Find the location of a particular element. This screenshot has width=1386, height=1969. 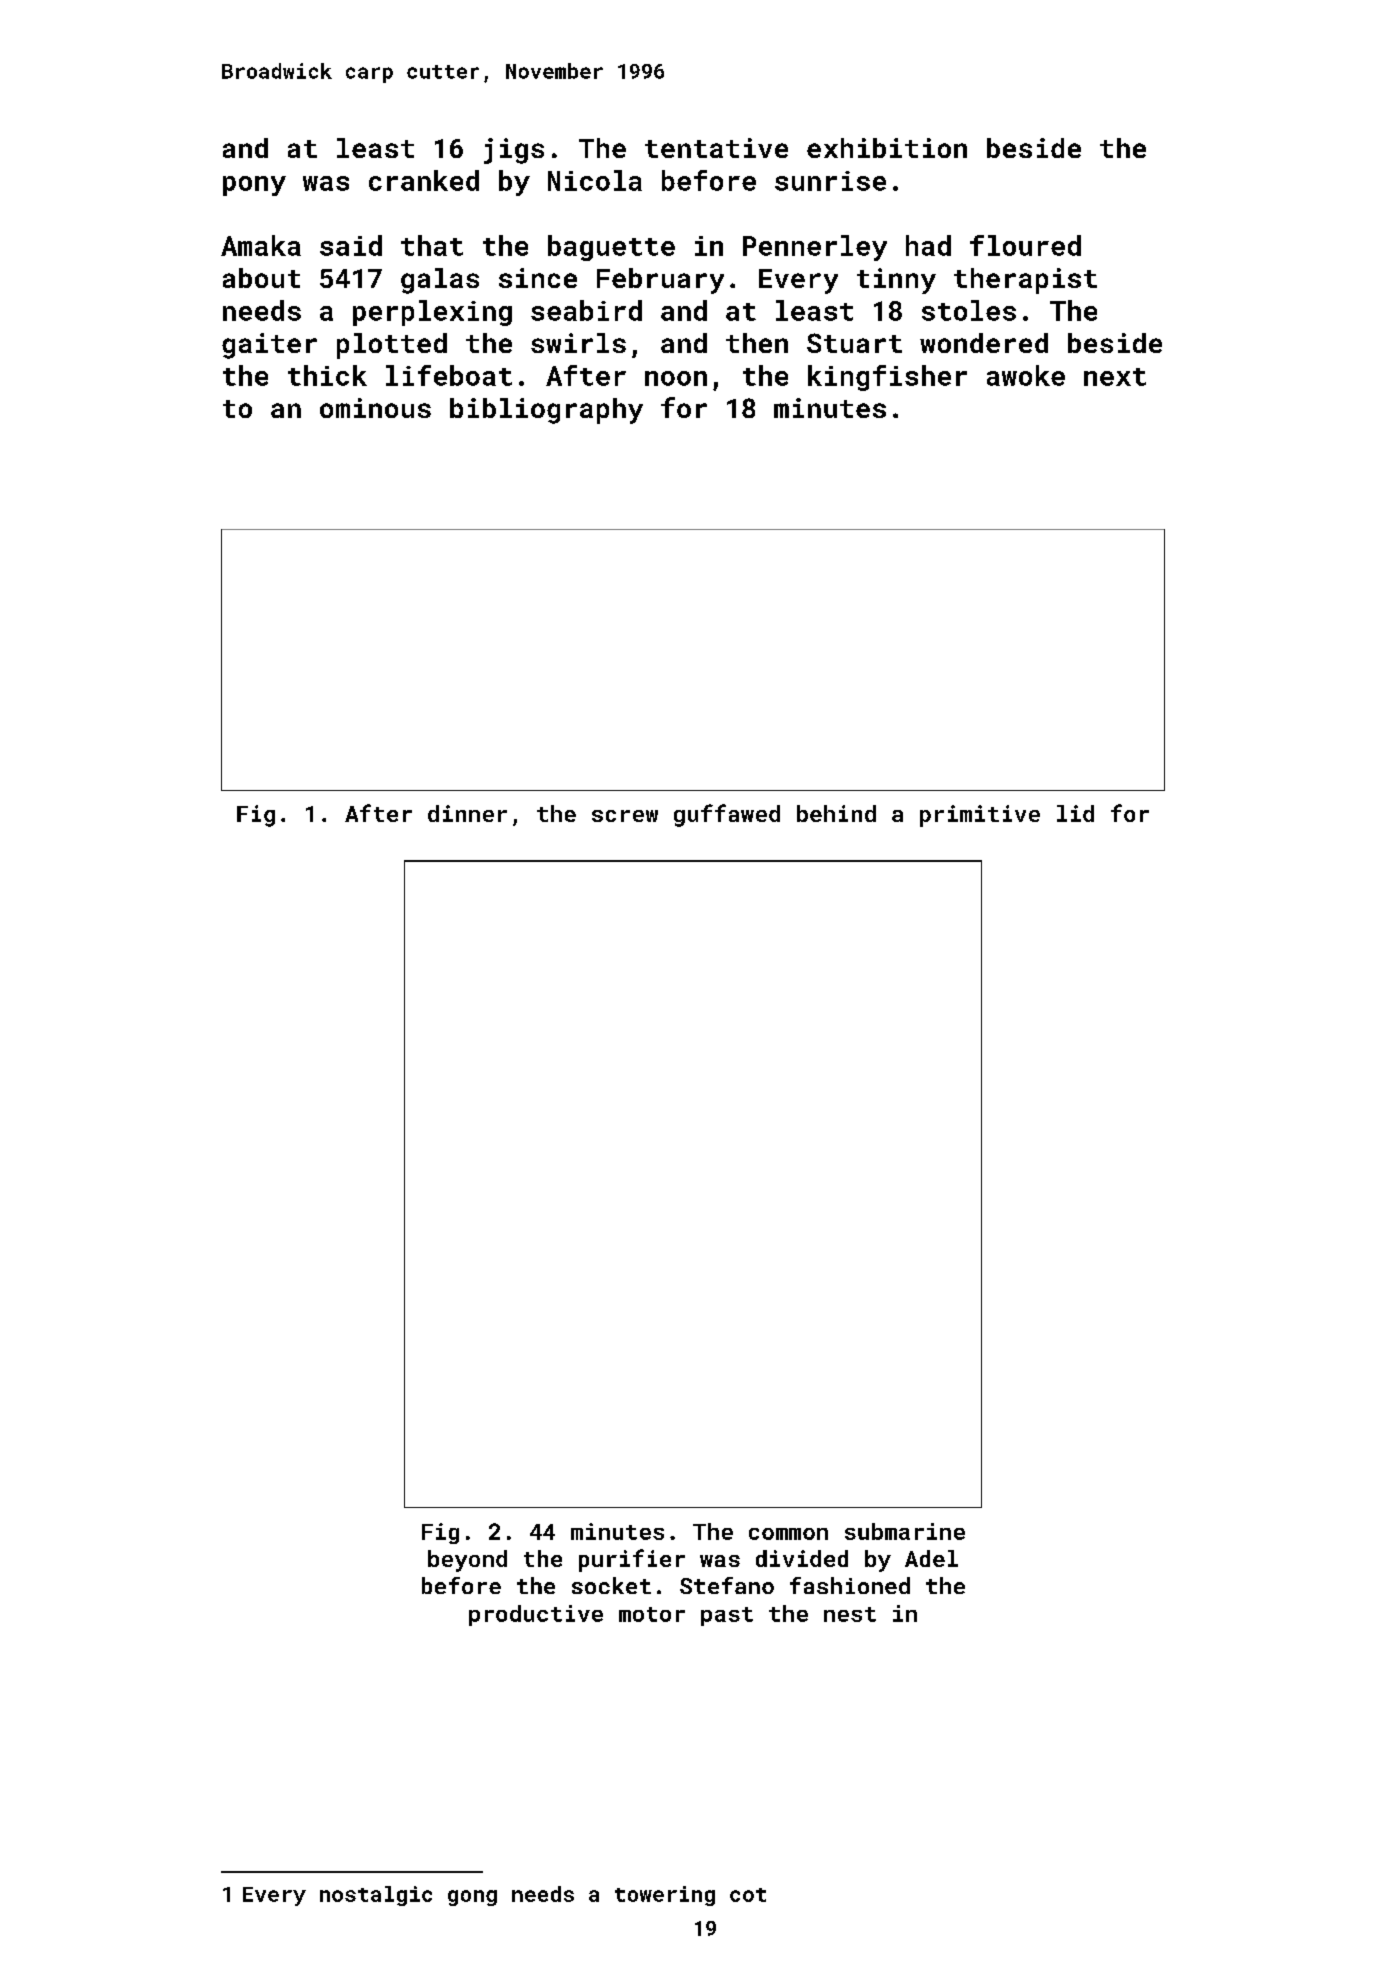

cranked is located at coordinates (424, 180).
